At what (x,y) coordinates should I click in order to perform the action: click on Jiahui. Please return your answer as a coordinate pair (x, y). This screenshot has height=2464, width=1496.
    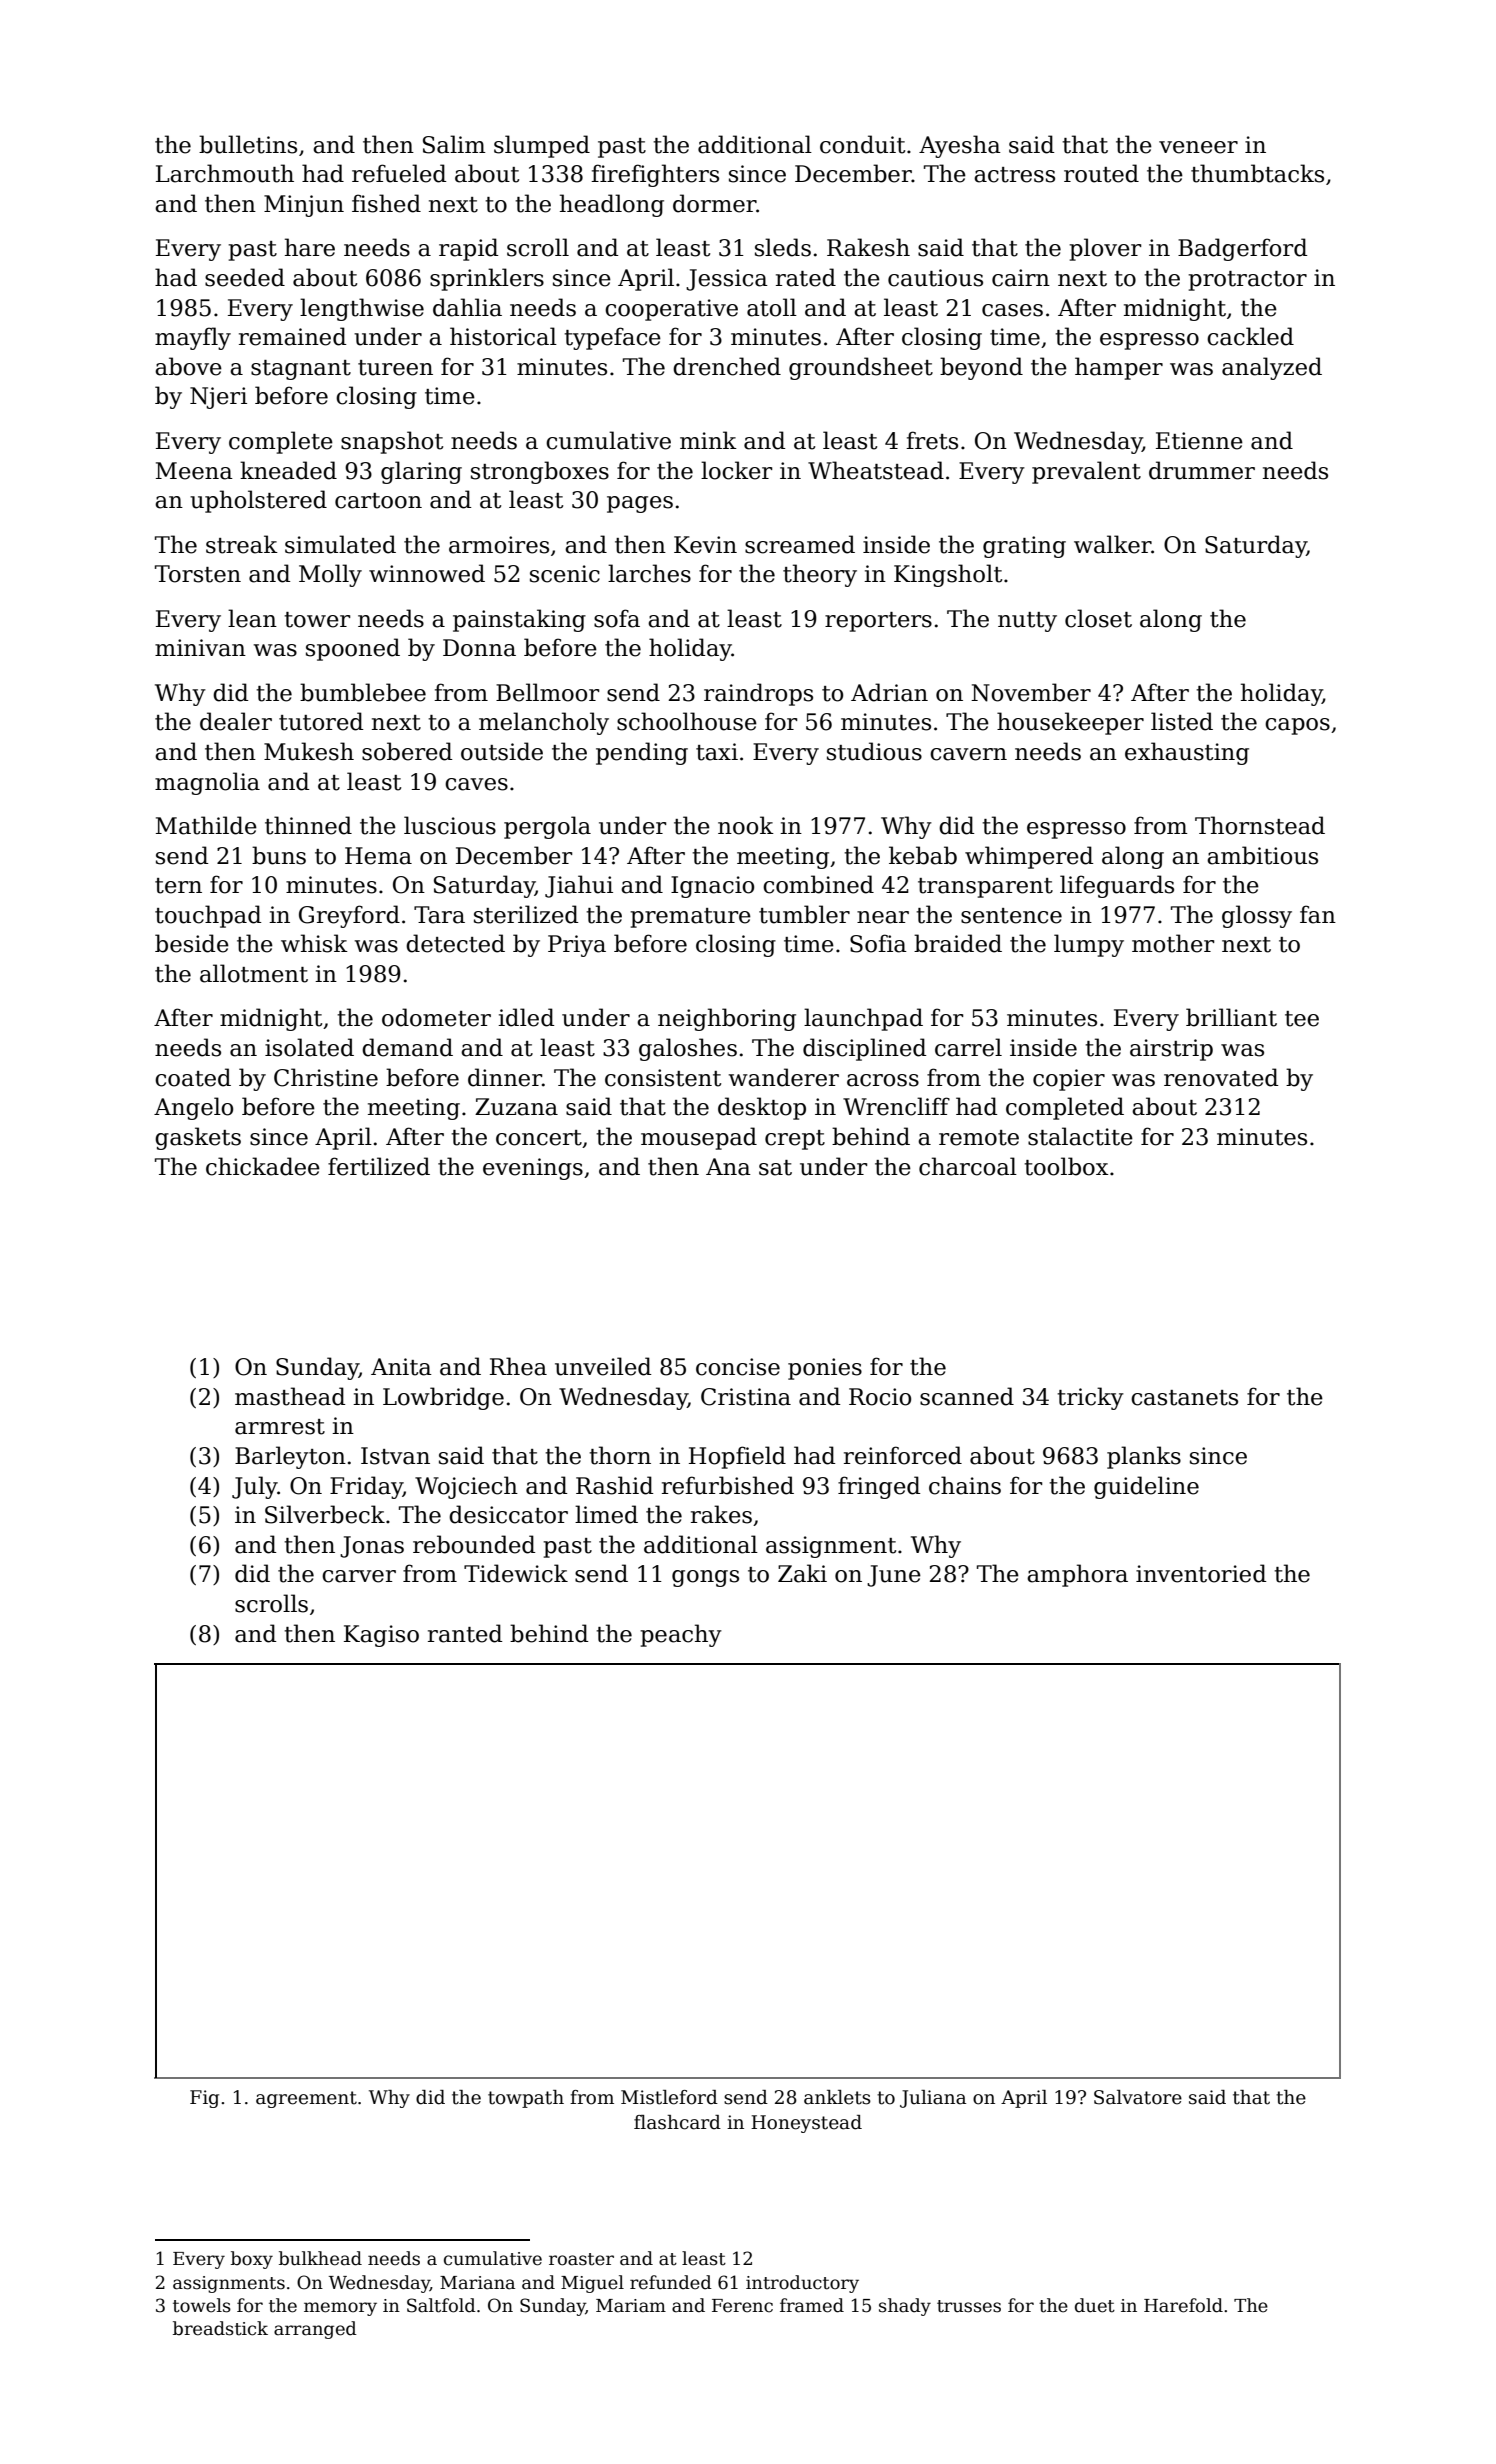
    Looking at the image, I should click on (579, 886).
